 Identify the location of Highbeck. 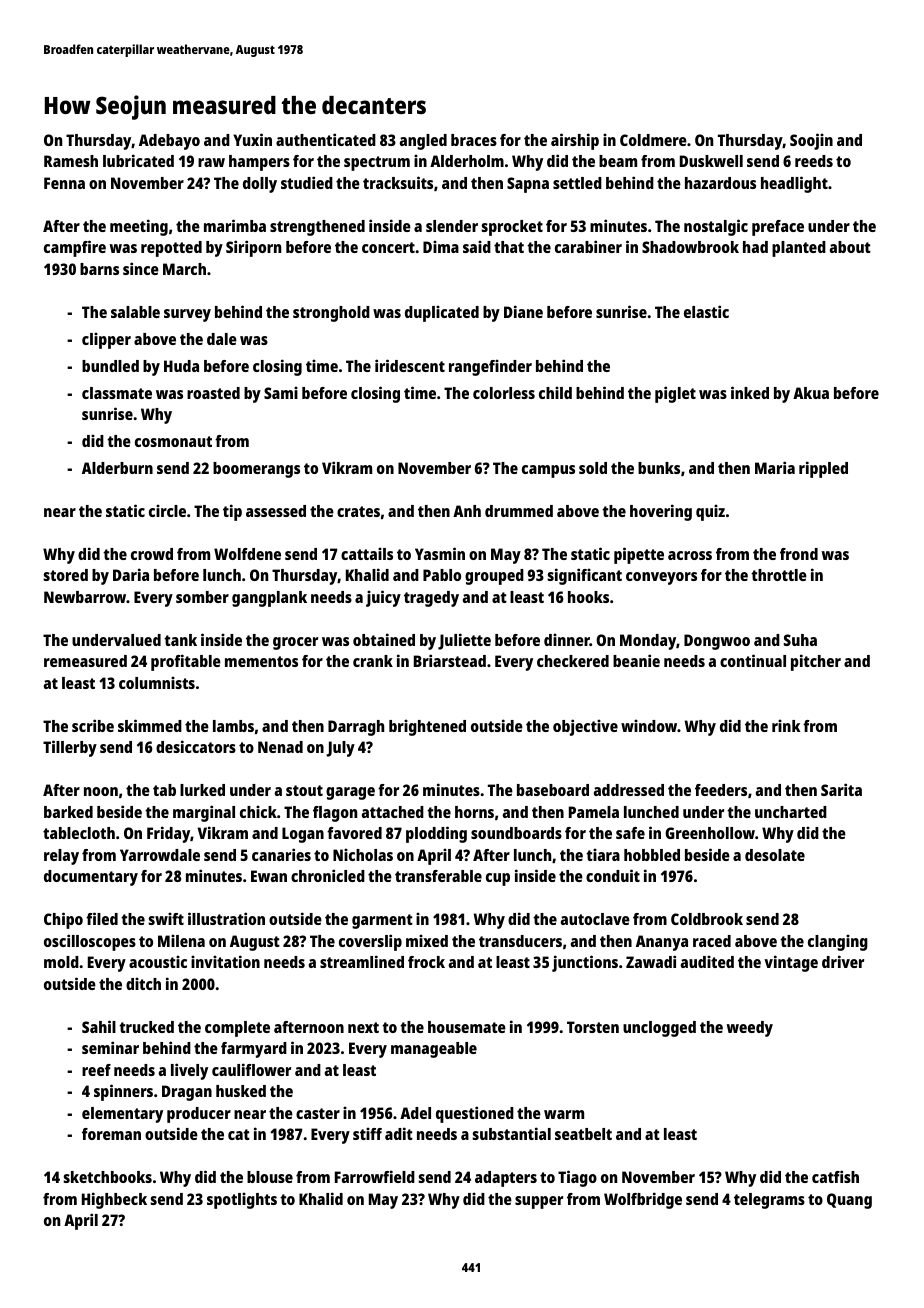
(114, 1200).
